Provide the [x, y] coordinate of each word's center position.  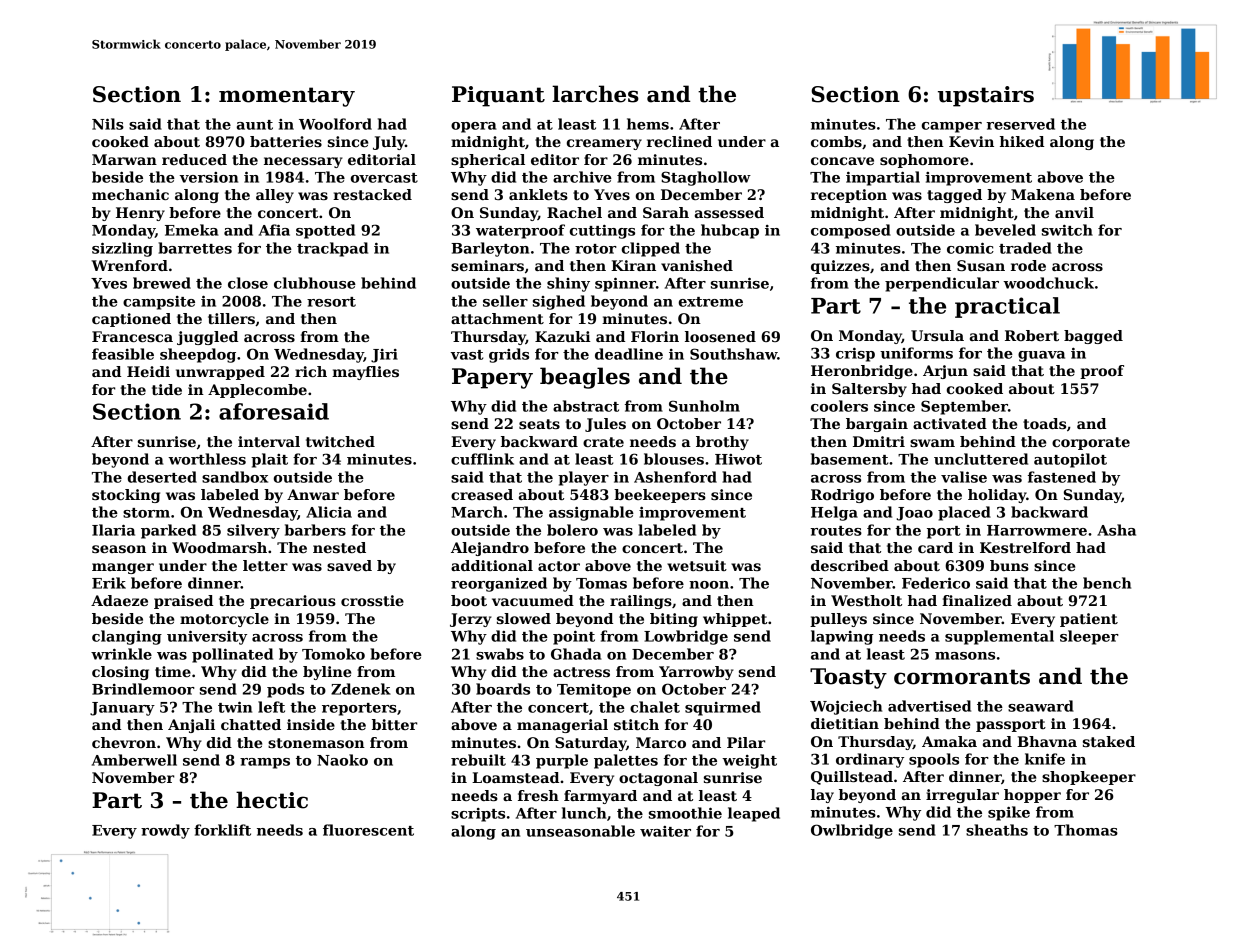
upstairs [986, 96]
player [583, 478]
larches [595, 94]
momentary [287, 97]
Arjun [945, 372]
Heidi [148, 371]
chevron [124, 742]
